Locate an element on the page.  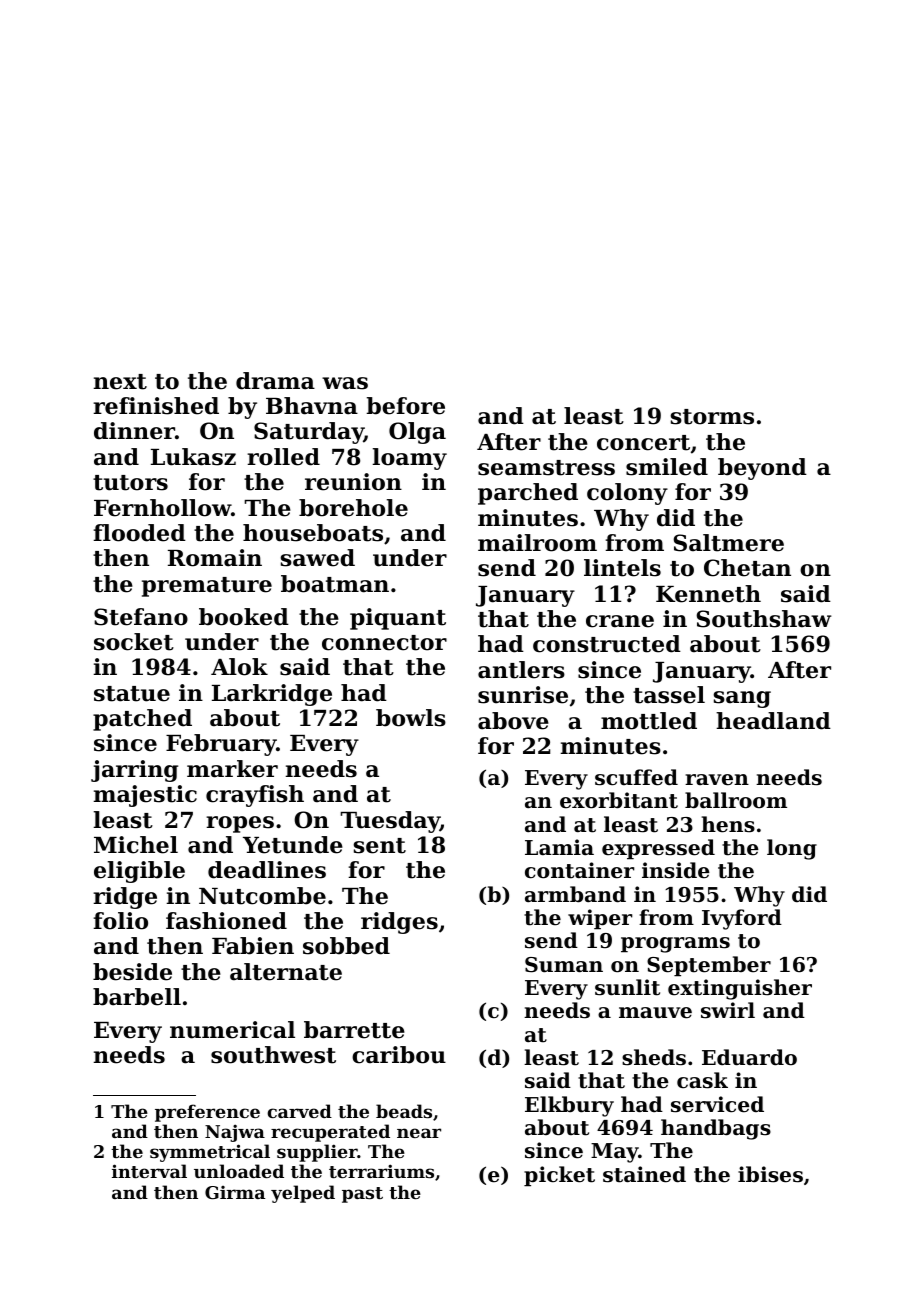
Lamia is located at coordinates (559, 847).
